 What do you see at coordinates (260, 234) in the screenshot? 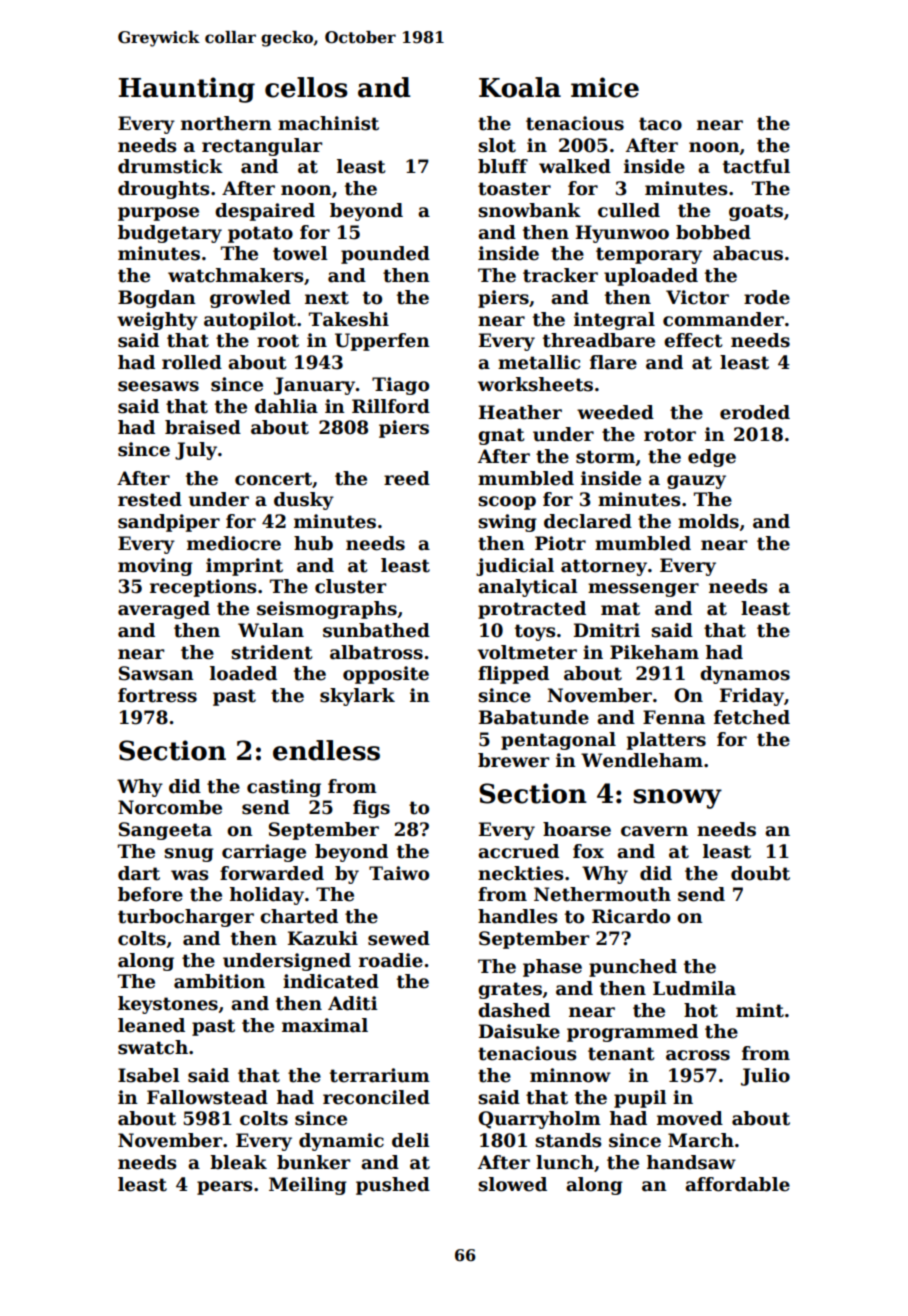
I see `potato` at bounding box center [260, 234].
